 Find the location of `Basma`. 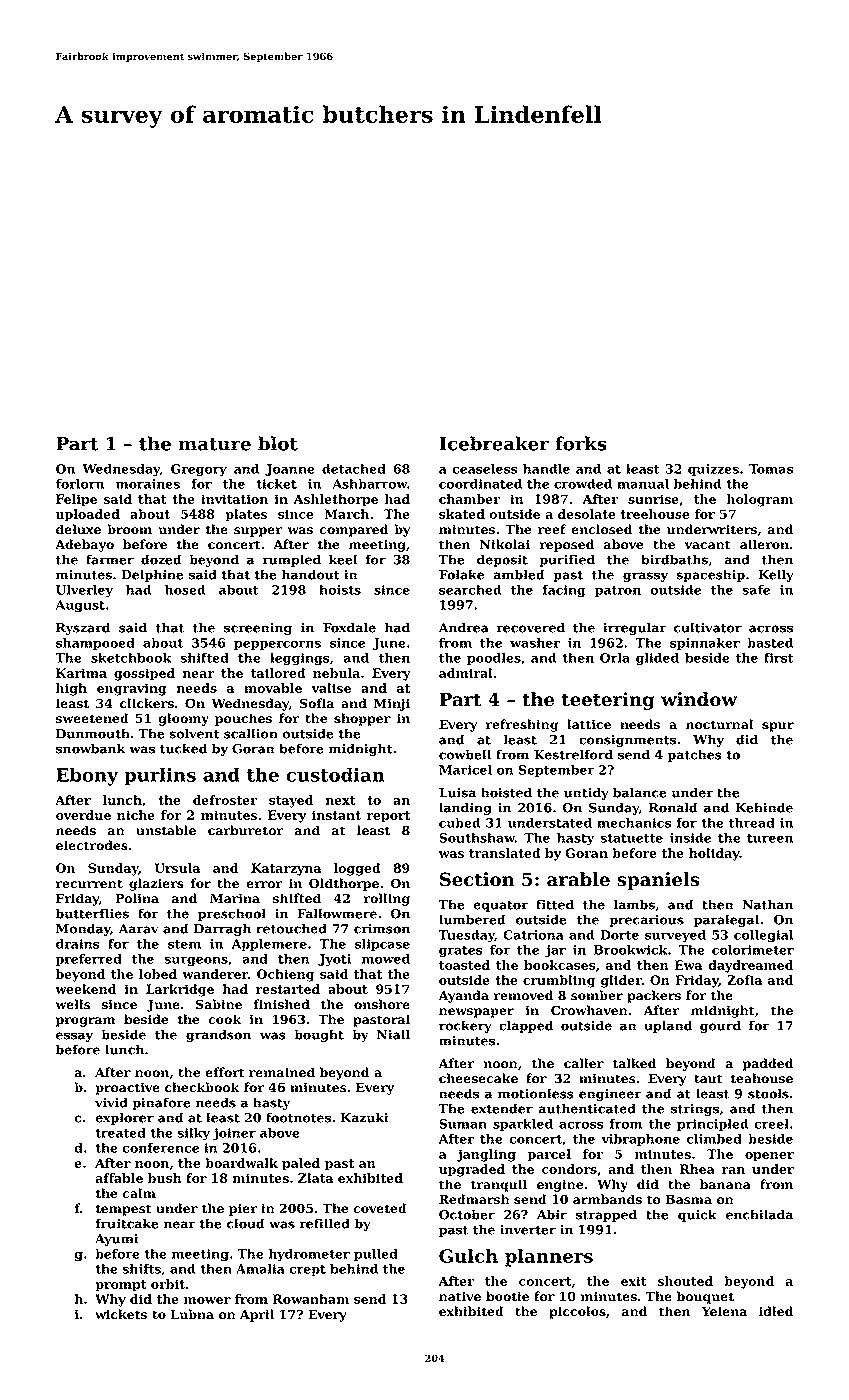

Basma is located at coordinates (688, 1199).
